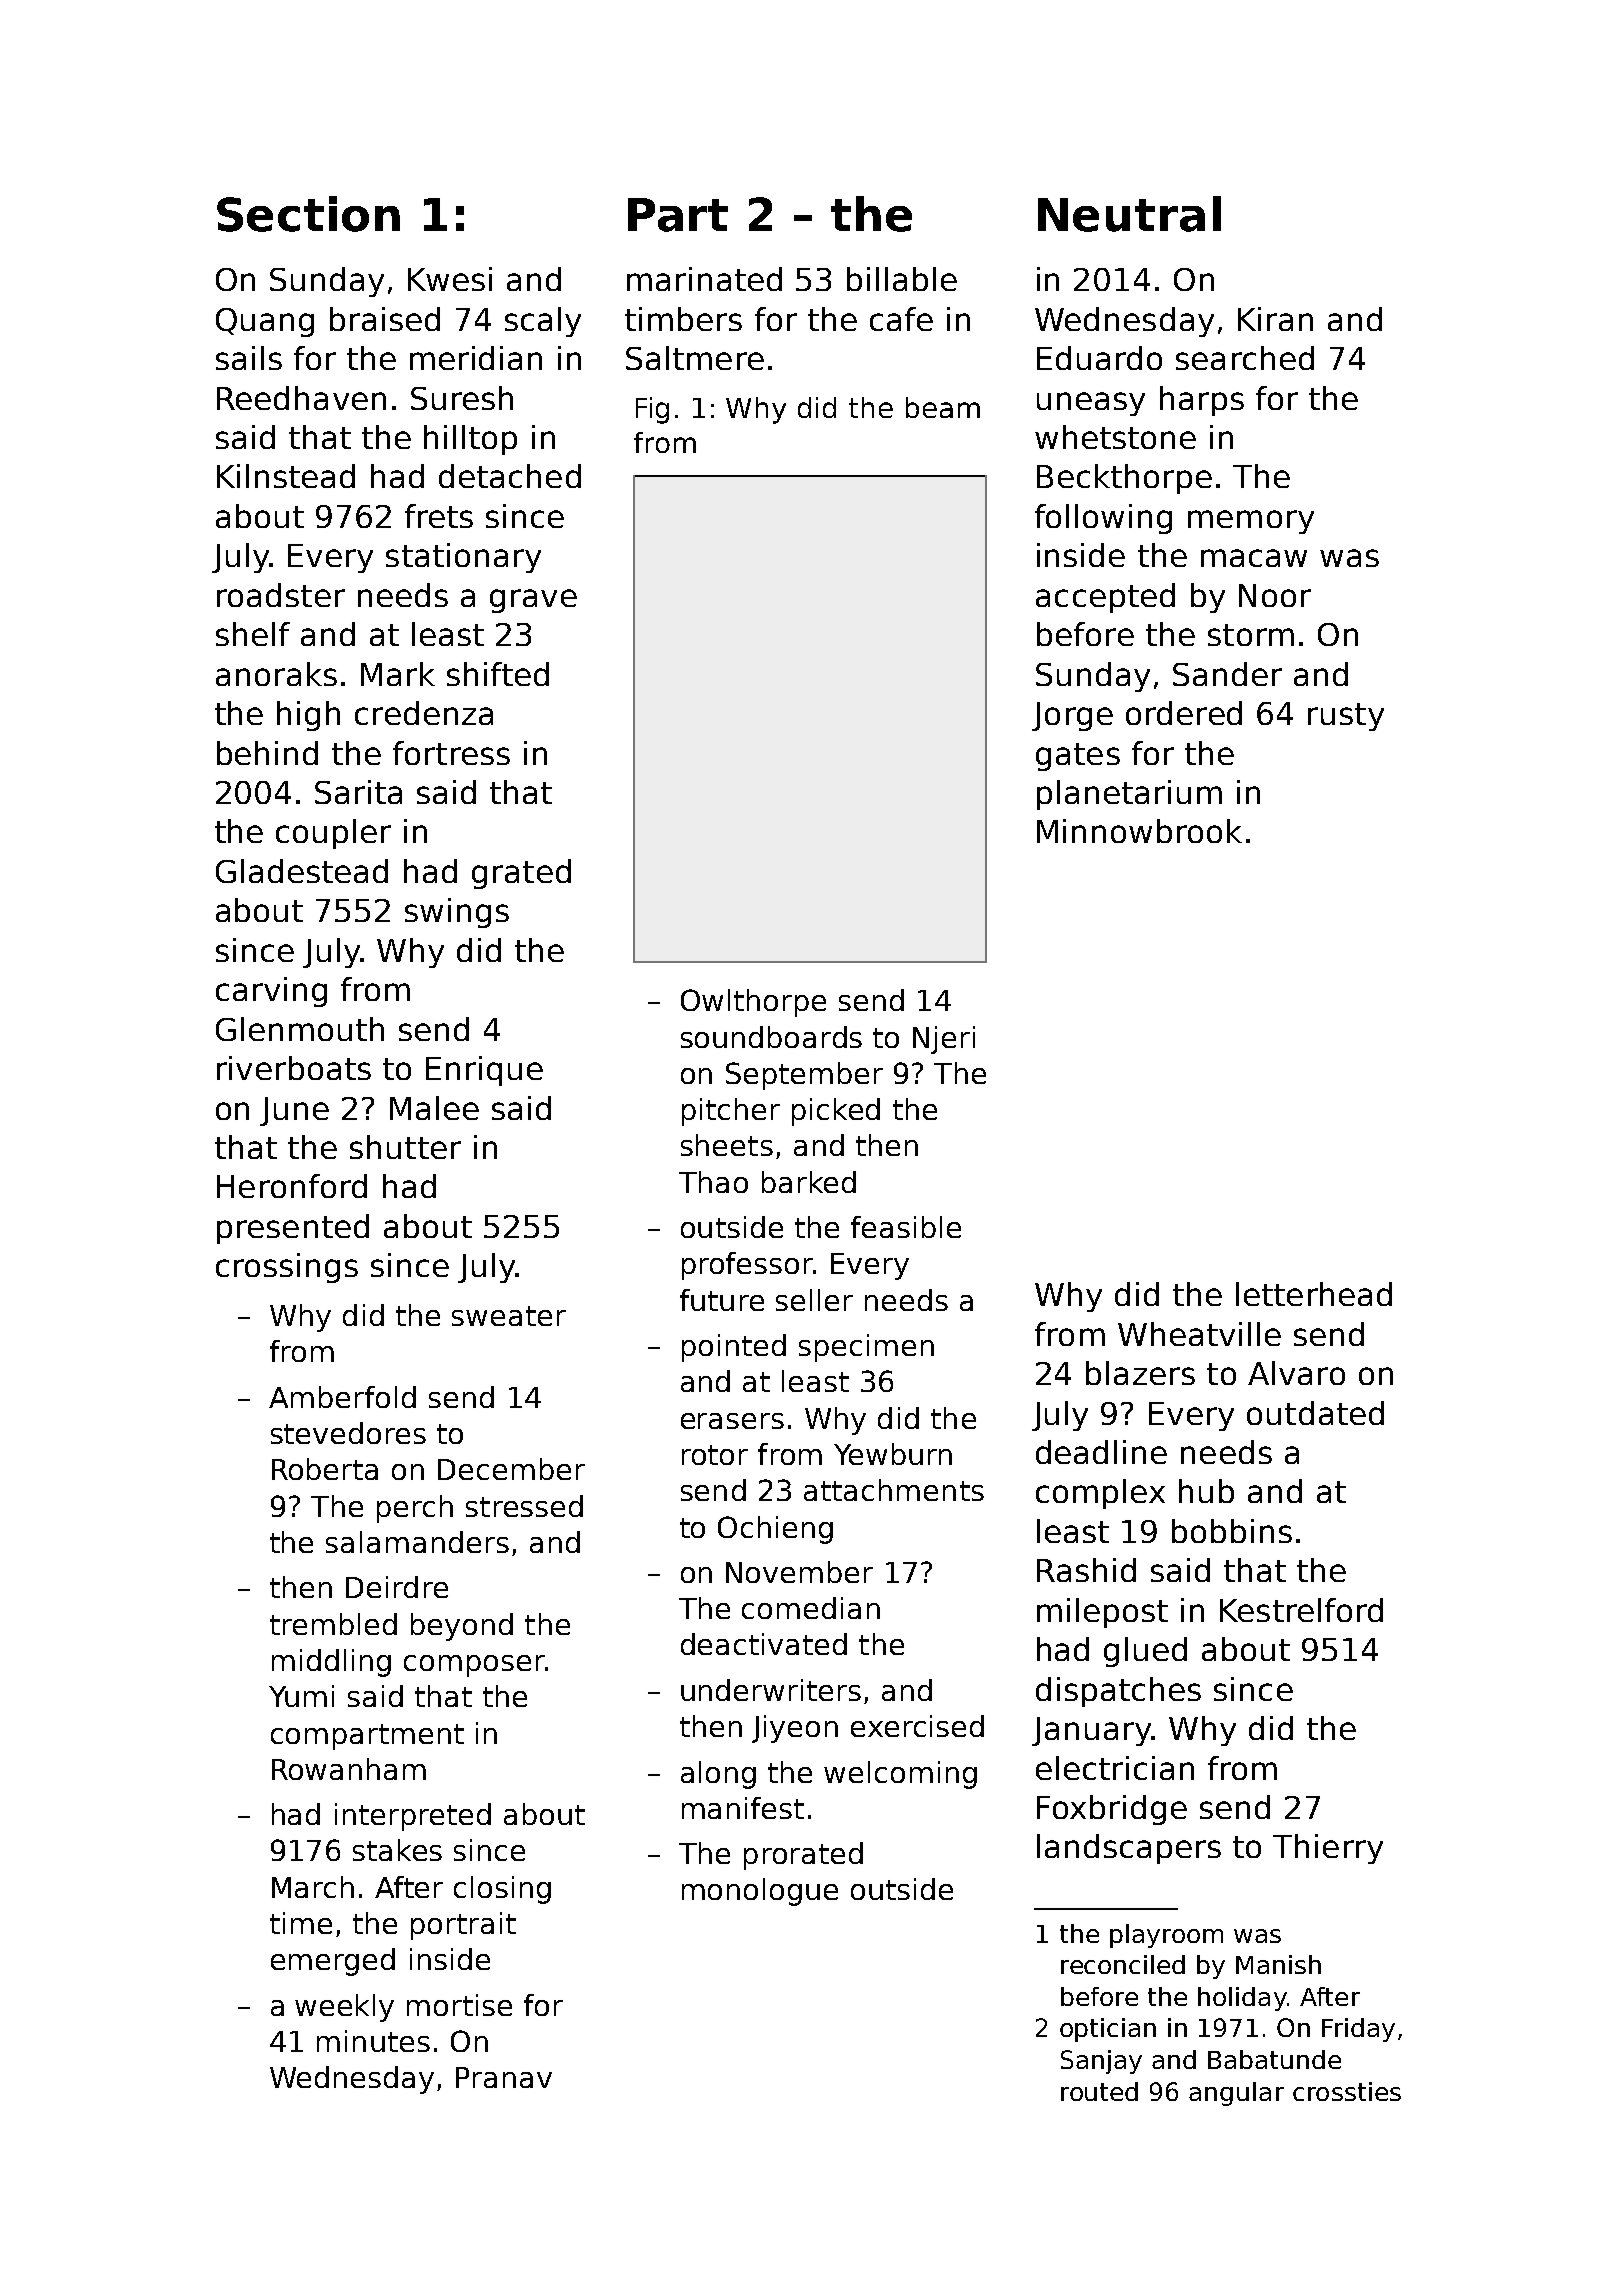  Describe the element at coordinates (1227, 674) in the image. I see `Sander` at that location.
